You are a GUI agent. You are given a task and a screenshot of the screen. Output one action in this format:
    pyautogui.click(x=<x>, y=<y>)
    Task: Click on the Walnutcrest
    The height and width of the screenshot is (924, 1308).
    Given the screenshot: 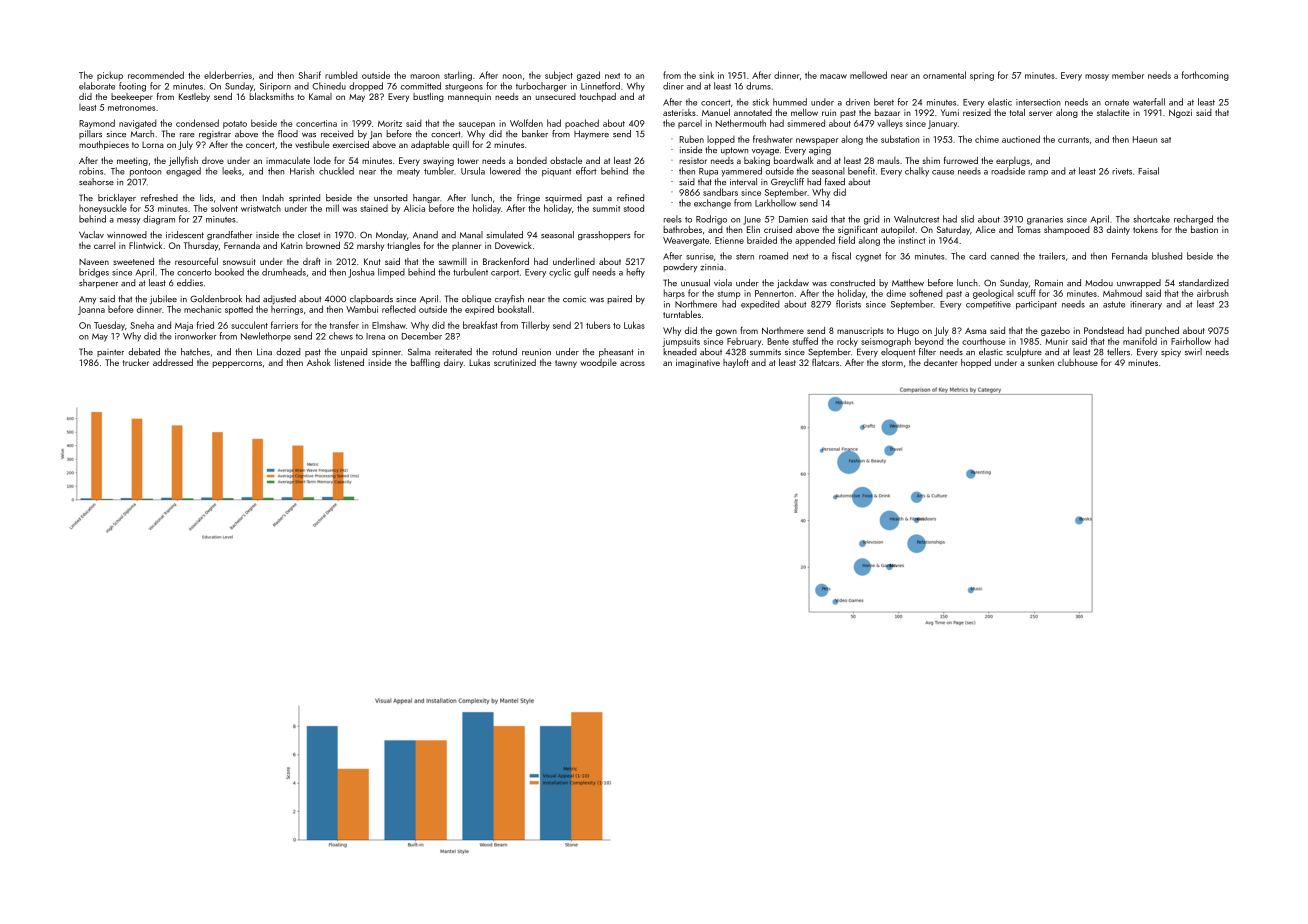 What is the action you would take?
    pyautogui.click(x=916, y=219)
